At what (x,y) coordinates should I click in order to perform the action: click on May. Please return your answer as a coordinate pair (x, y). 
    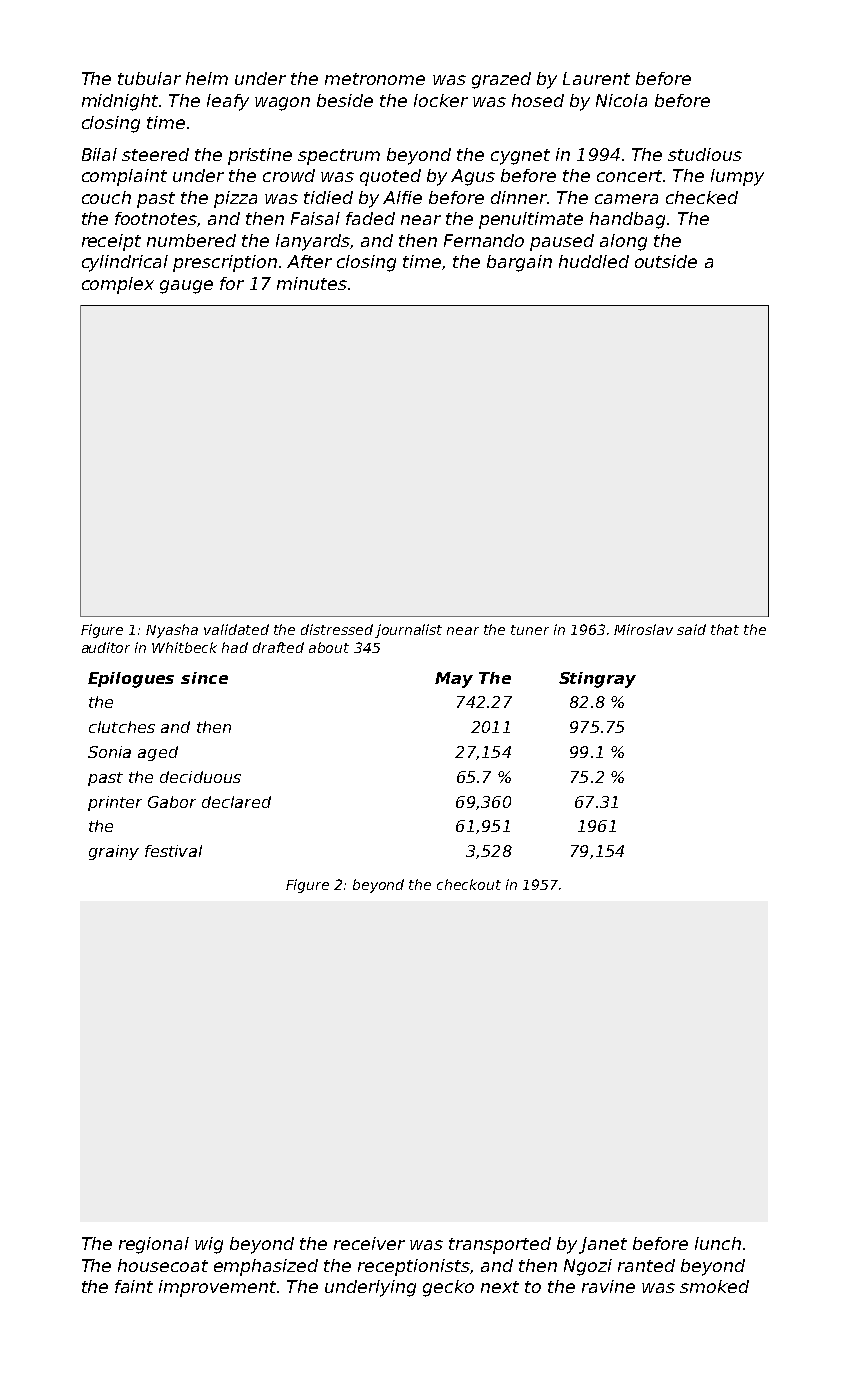
    Looking at the image, I should click on (454, 680).
